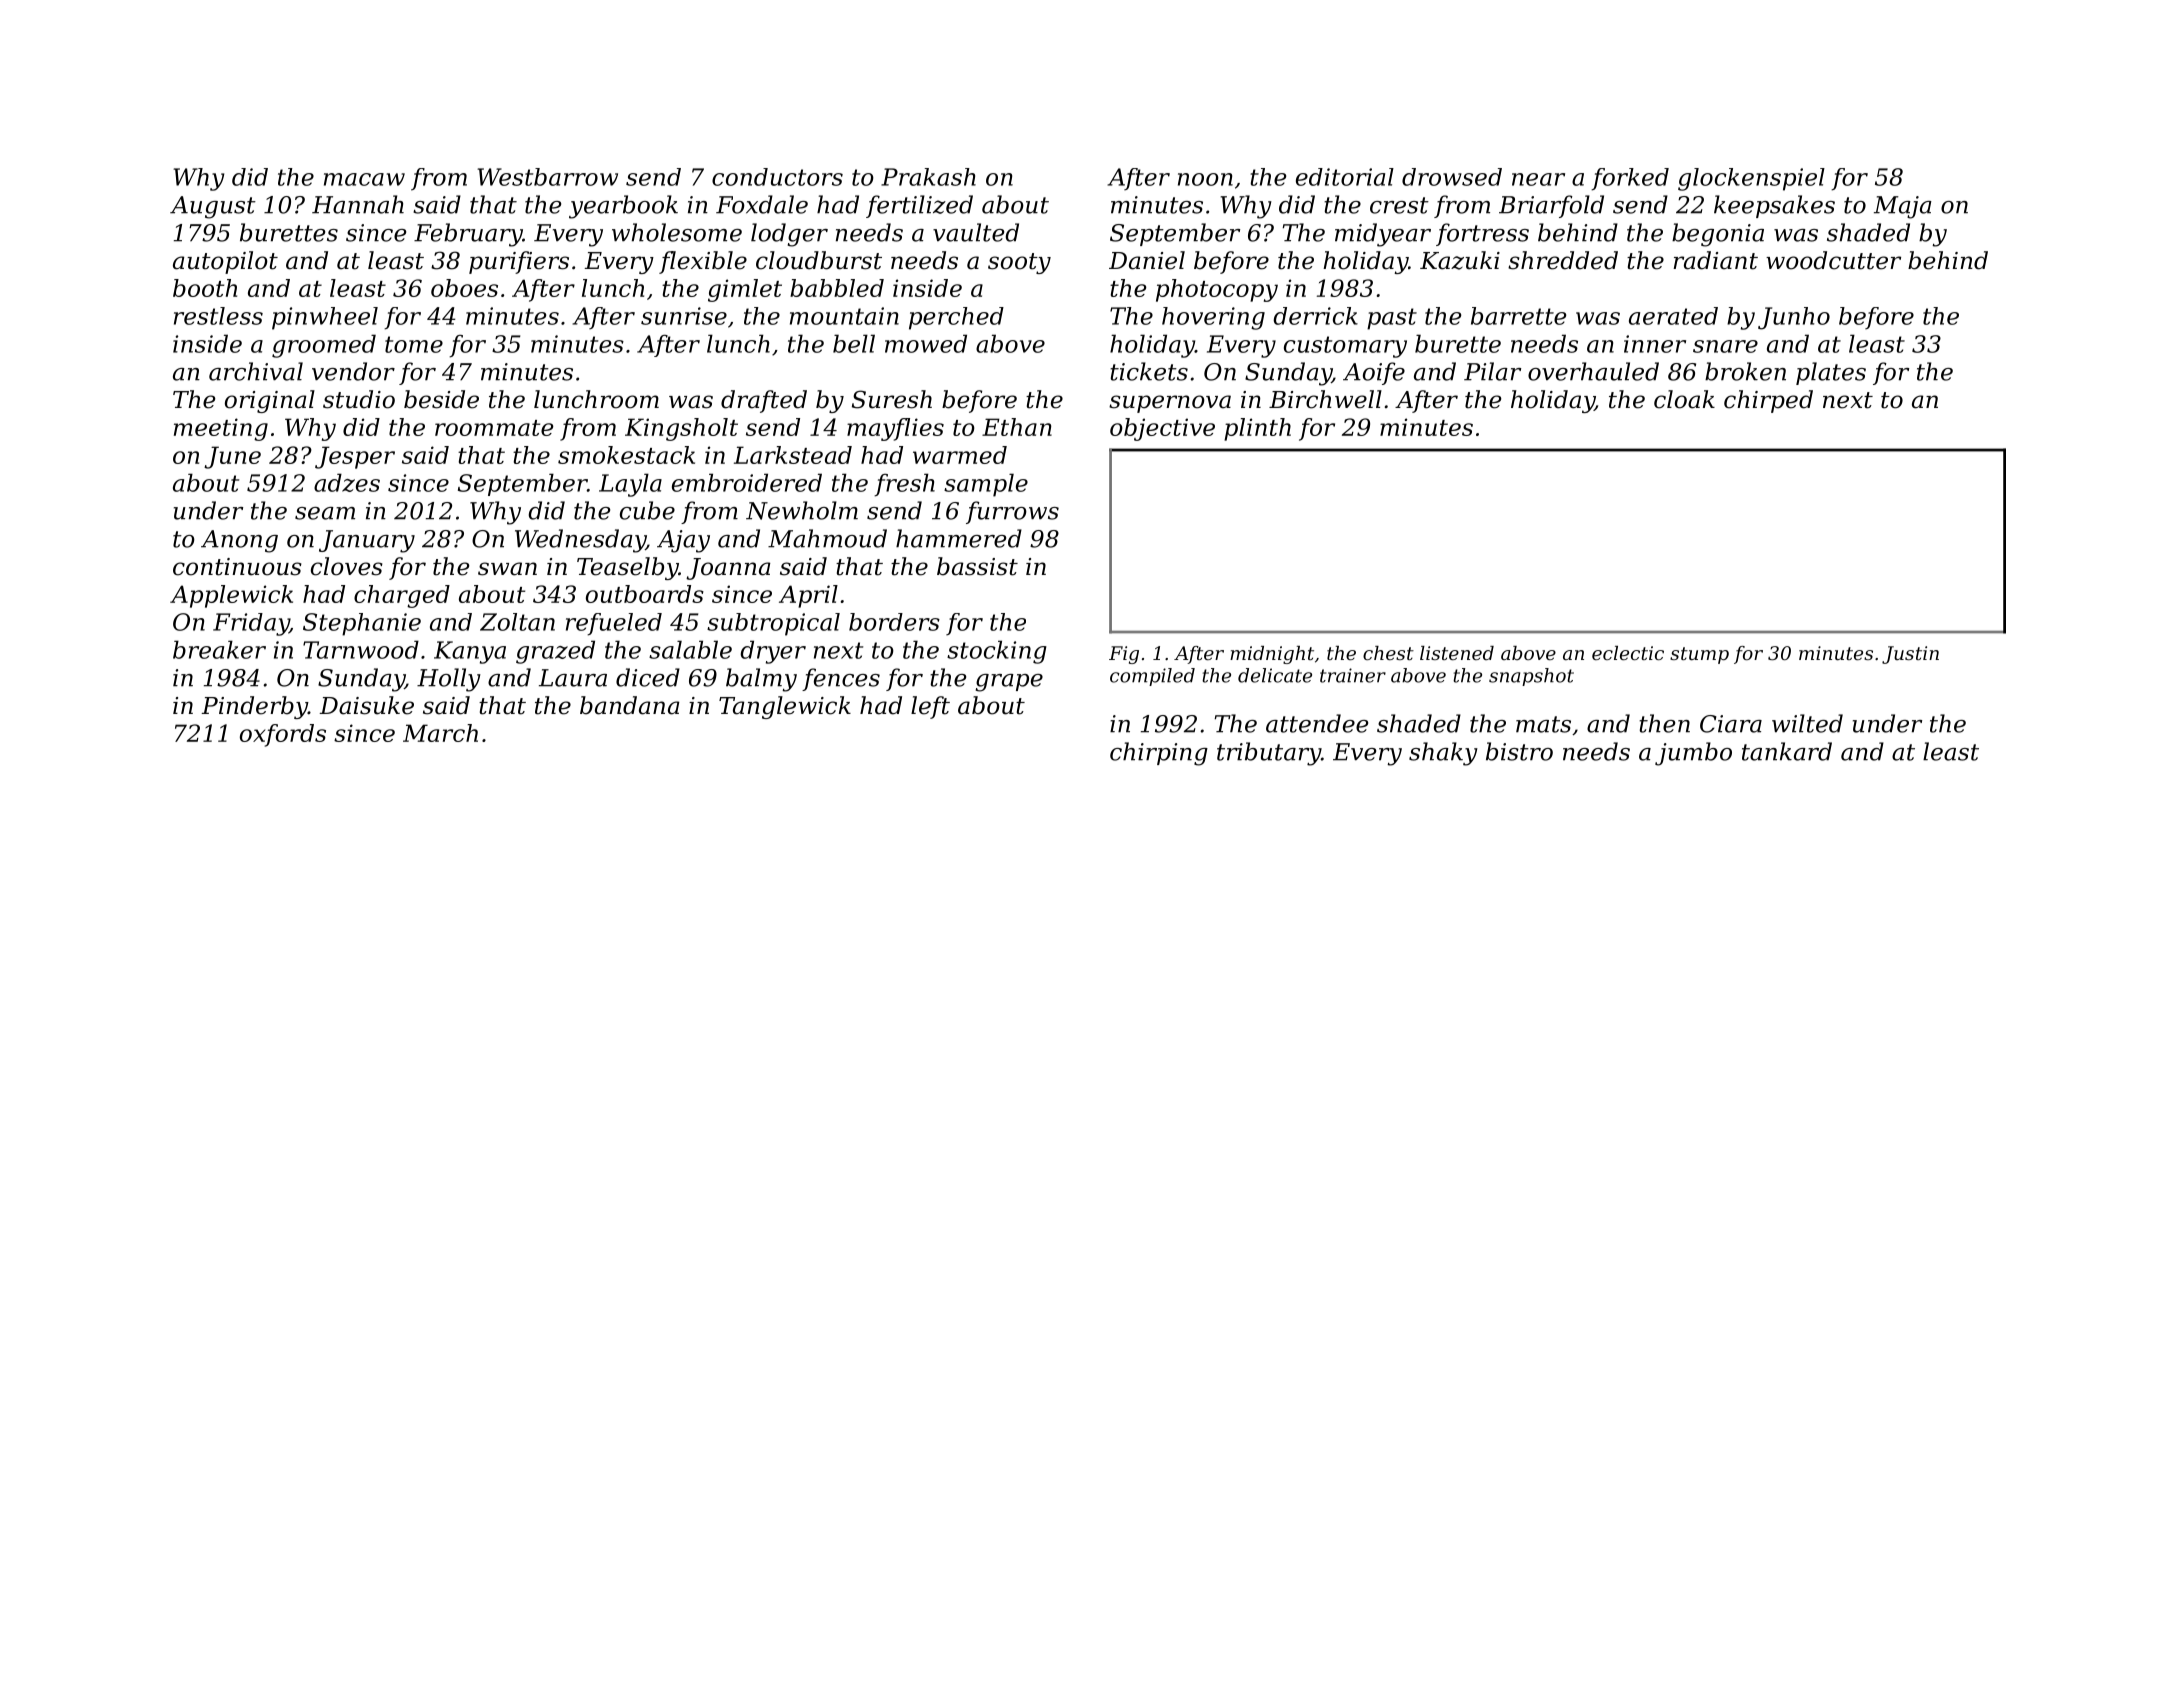 Image resolution: width=2178 pixels, height=1683 pixels. What do you see at coordinates (1205, 179) in the screenshot?
I see `noon` at bounding box center [1205, 179].
